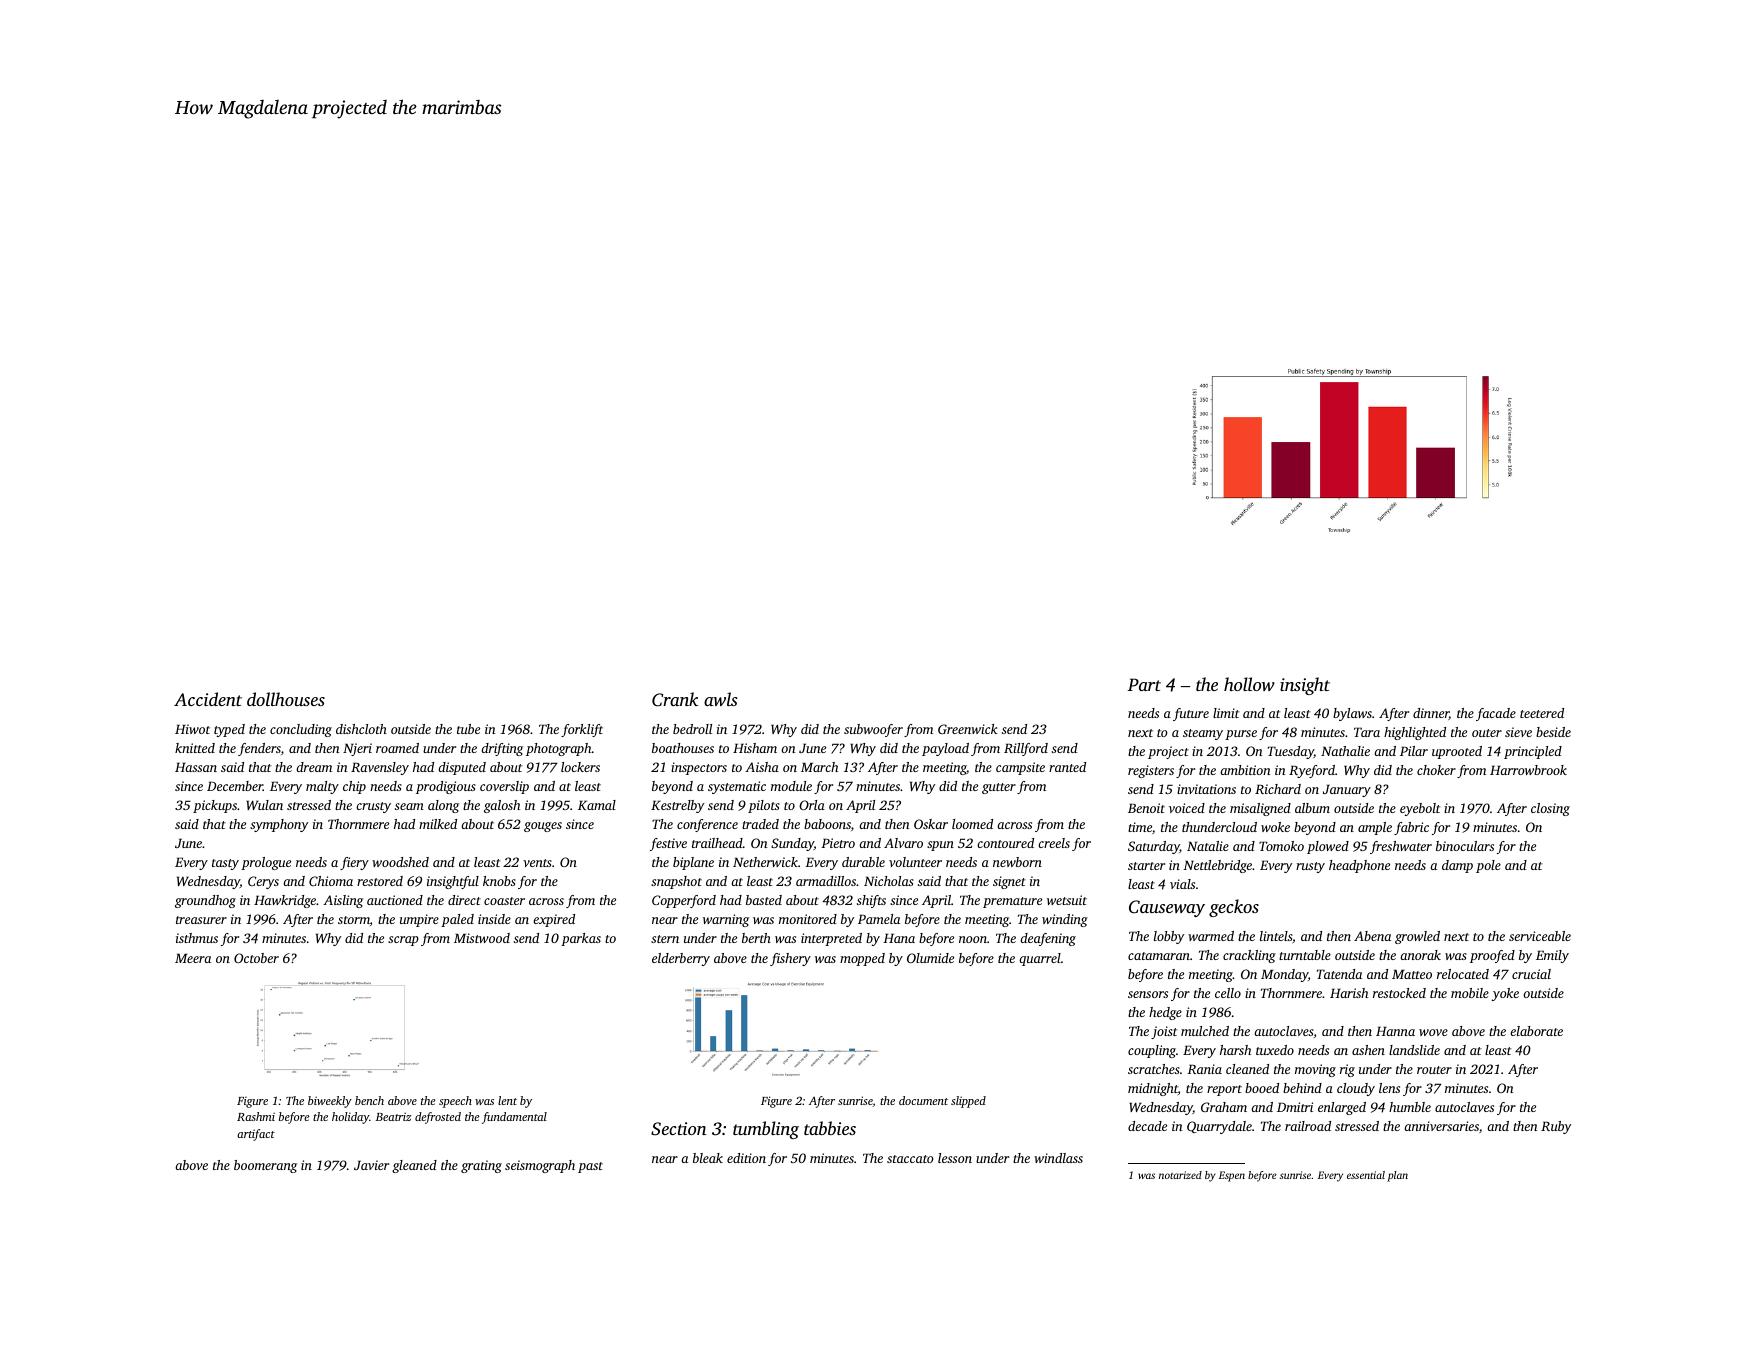 The image size is (1747, 1350). What do you see at coordinates (438, 824) in the image?
I see `milked` at bounding box center [438, 824].
